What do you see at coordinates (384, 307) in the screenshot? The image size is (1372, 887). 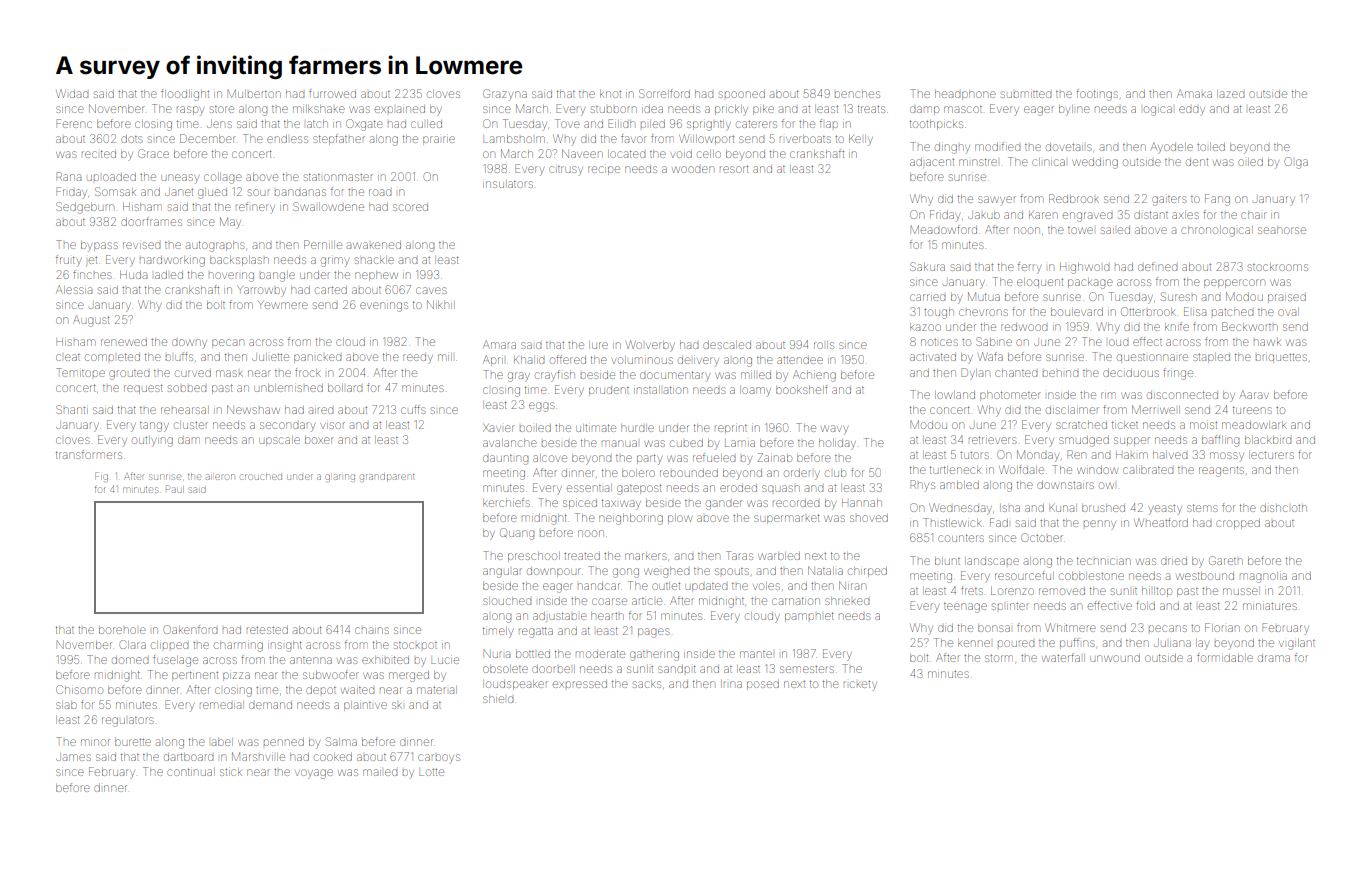 I see `evenings` at bounding box center [384, 307].
